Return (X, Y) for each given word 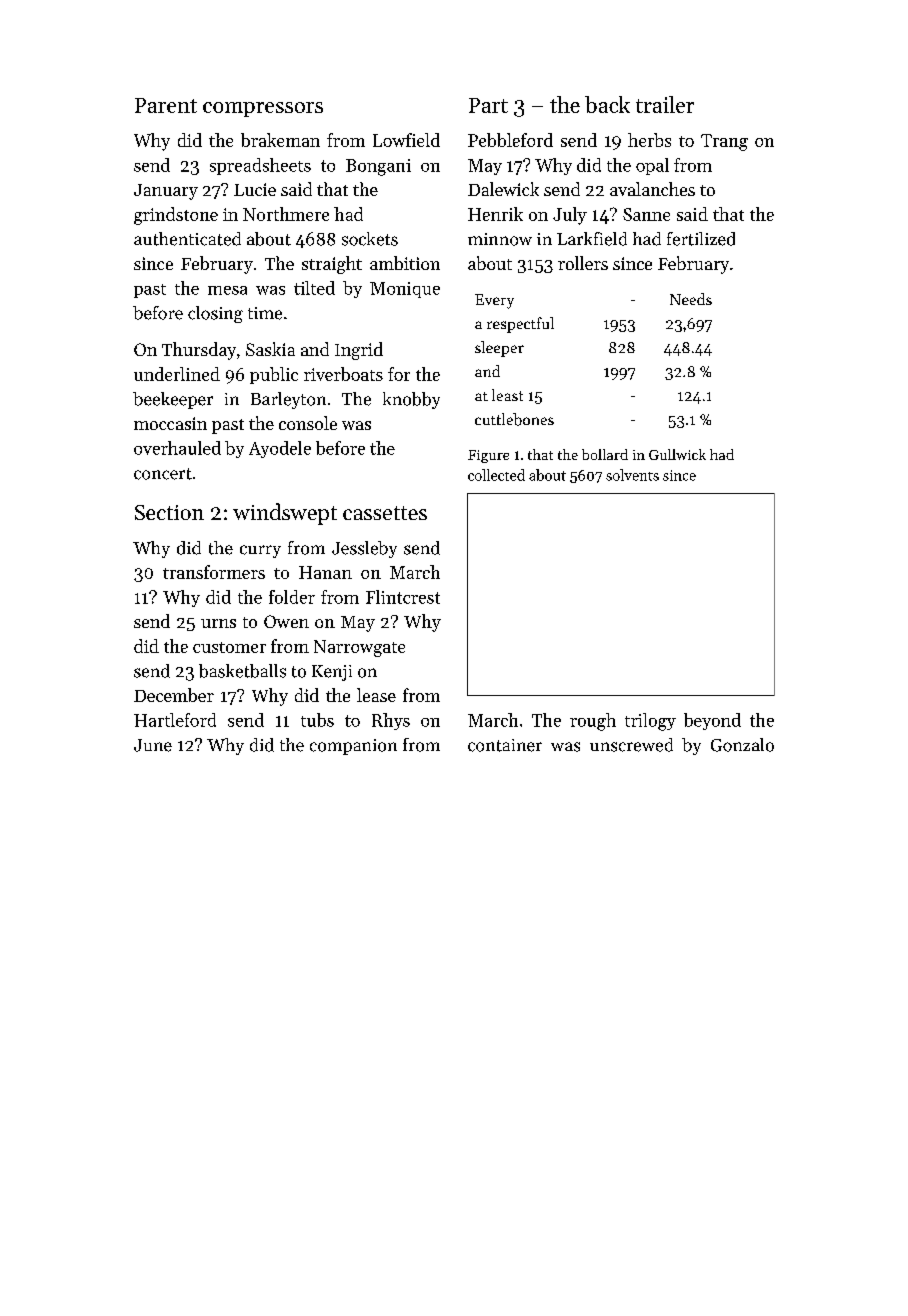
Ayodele (280, 449)
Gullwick (677, 454)
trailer (665, 104)
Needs (691, 299)
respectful (520, 325)
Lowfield (406, 140)
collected (496, 475)
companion (353, 747)
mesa (227, 290)
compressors (263, 109)
